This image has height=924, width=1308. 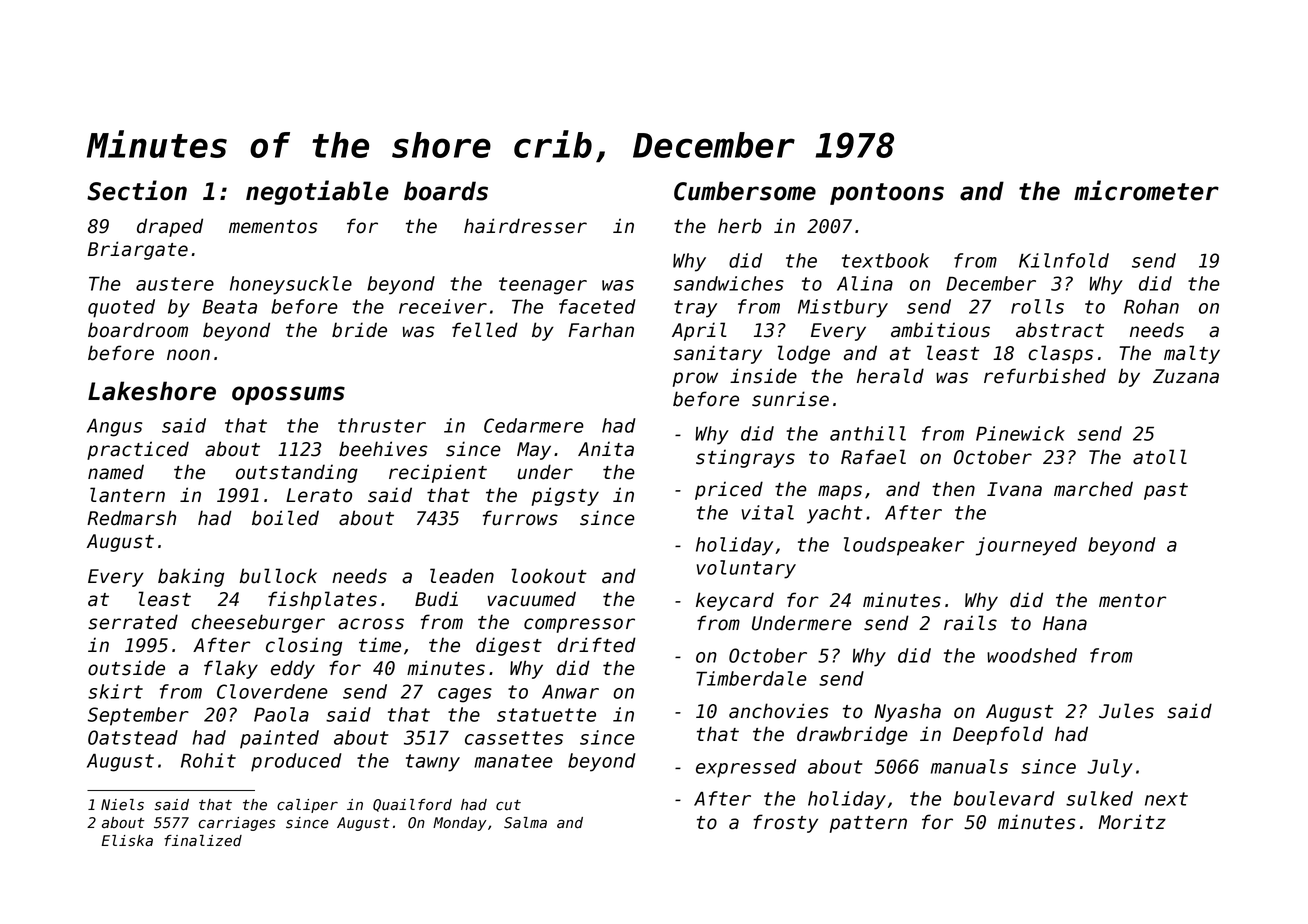 What do you see at coordinates (525, 823) in the image?
I see `Salma` at bounding box center [525, 823].
